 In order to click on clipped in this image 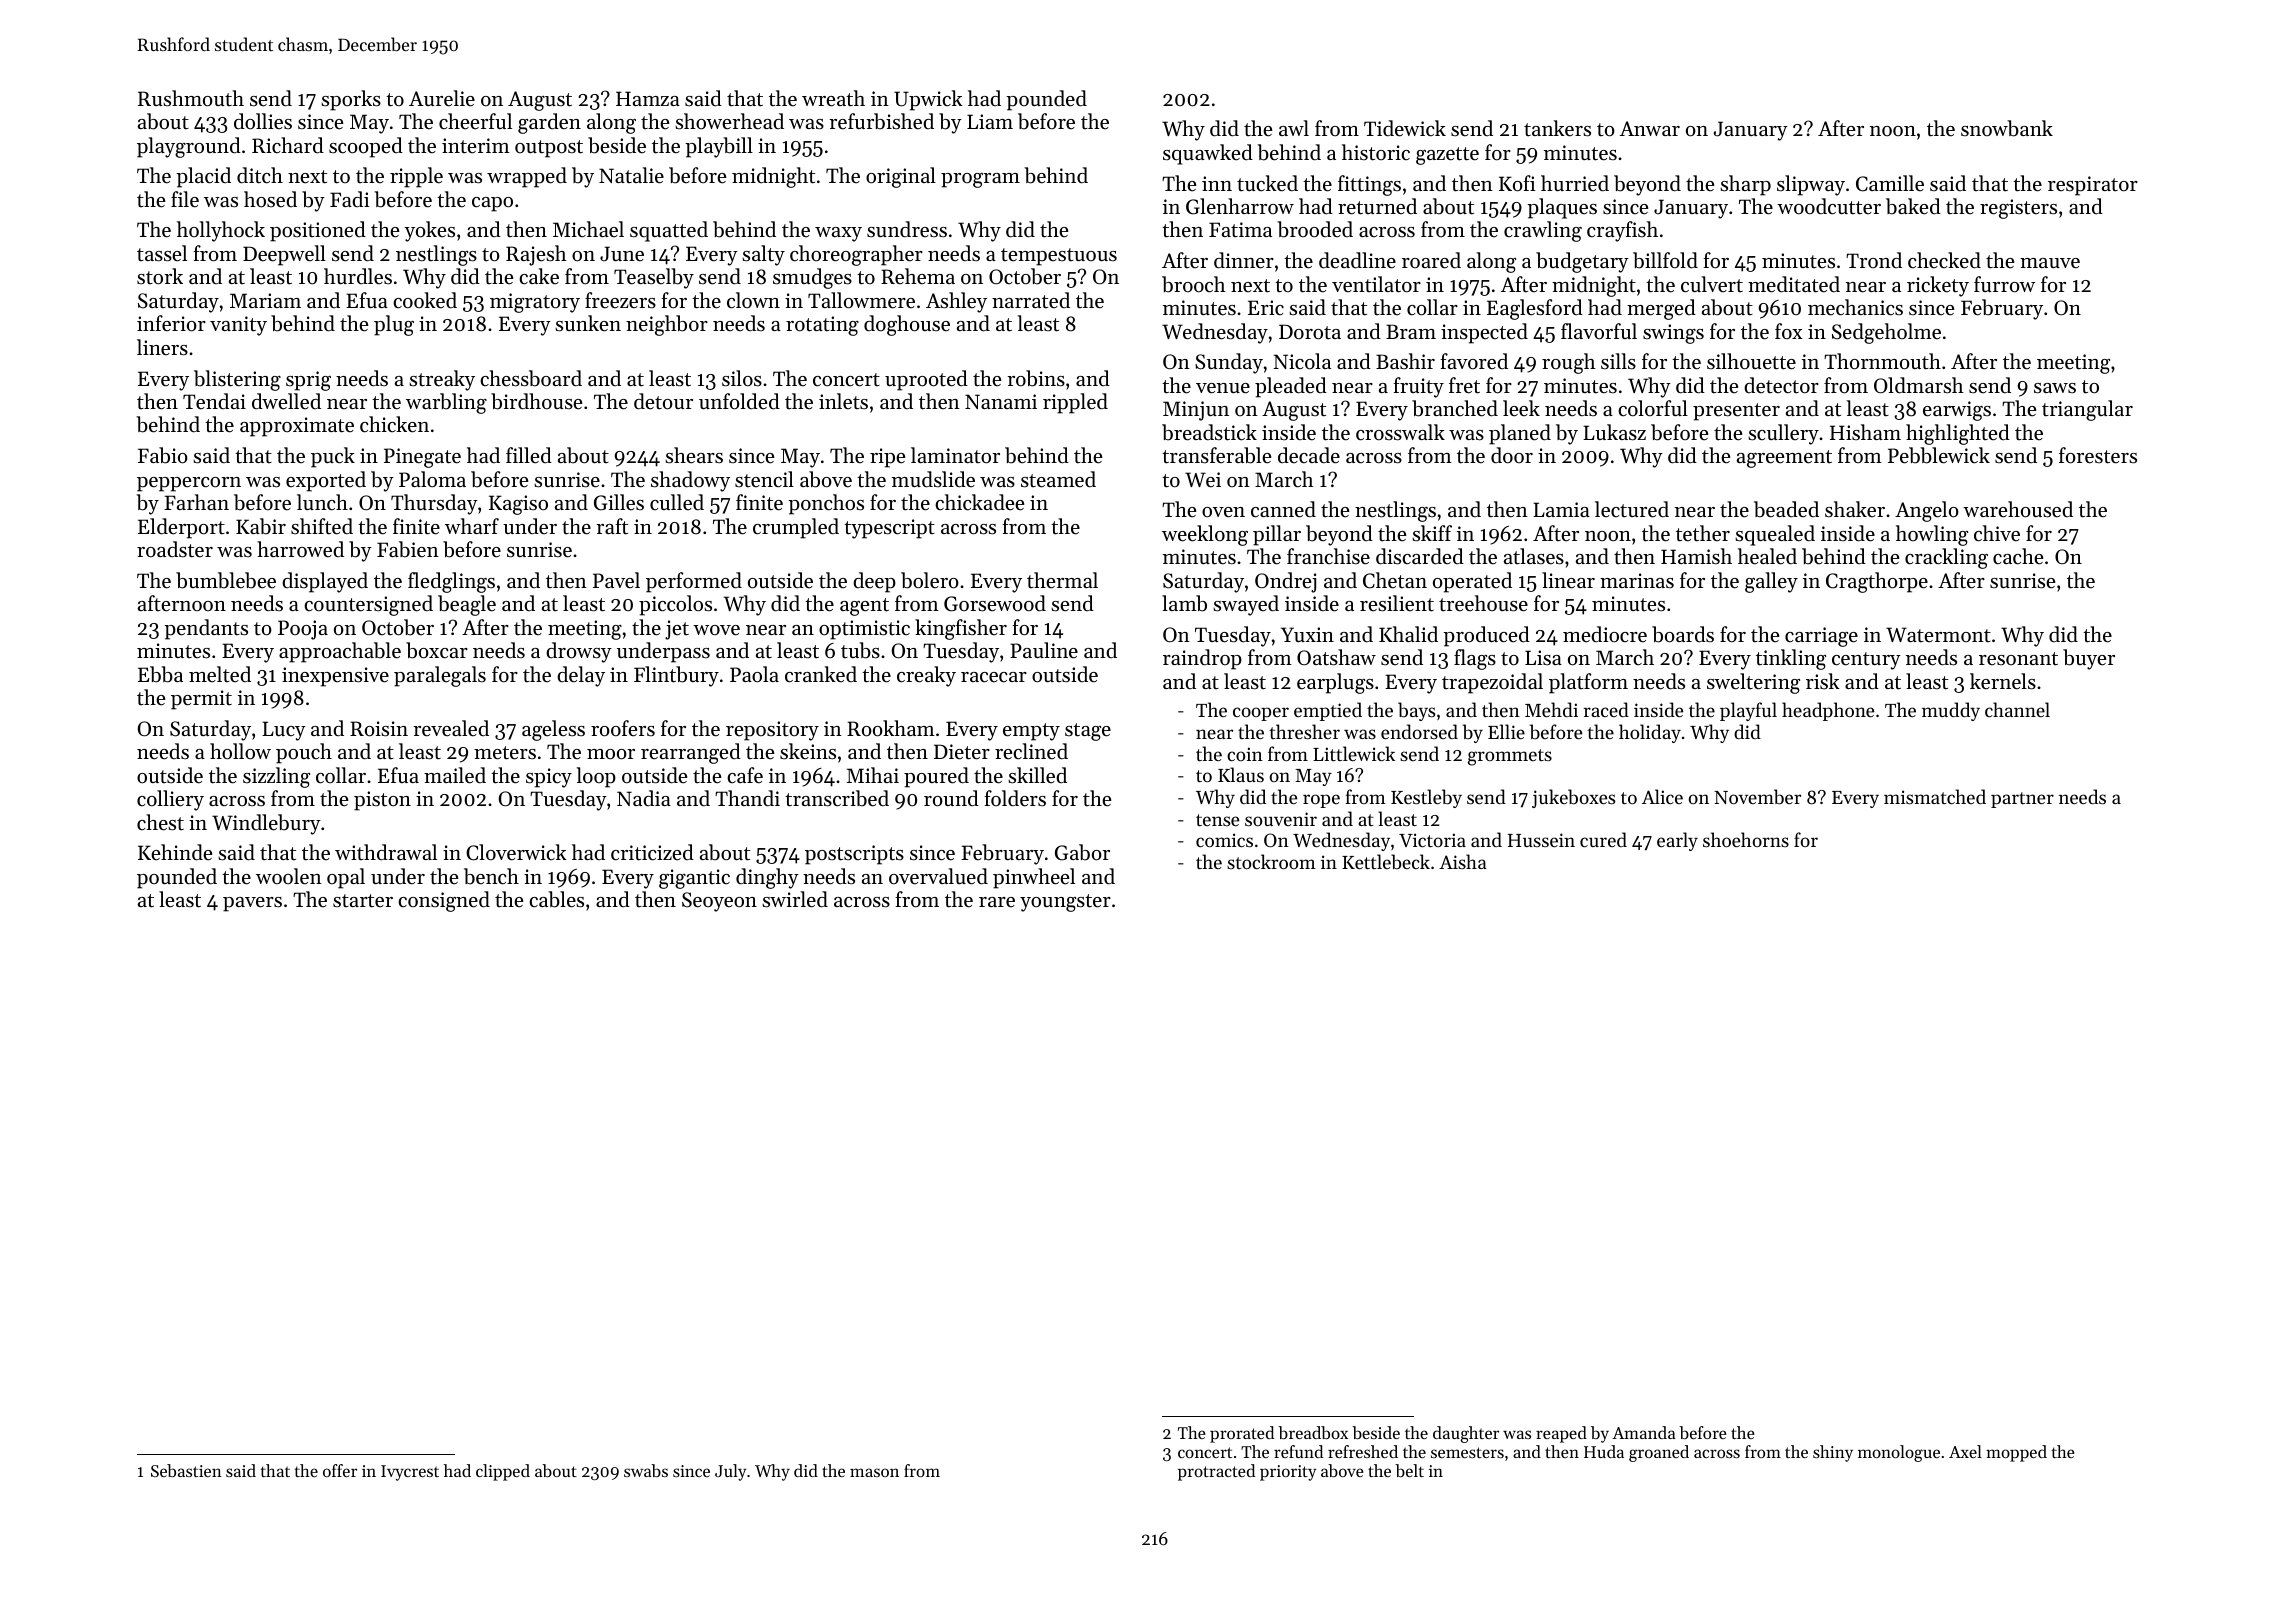, I will do `click(503, 1472)`.
